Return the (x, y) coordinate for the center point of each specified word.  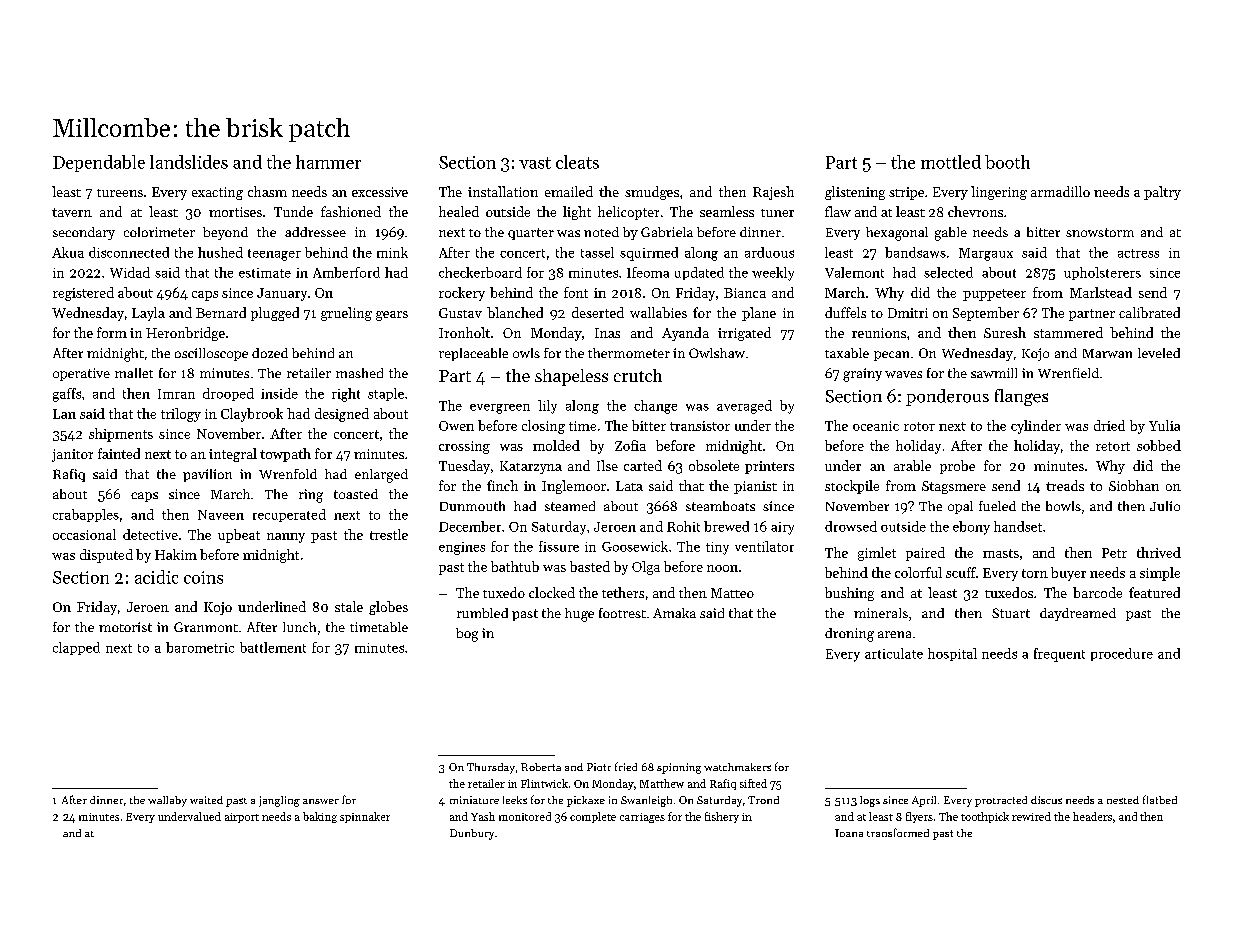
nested (1123, 800)
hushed (220, 252)
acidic (156, 577)
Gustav (460, 313)
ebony (971, 528)
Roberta (541, 767)
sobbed (1159, 445)
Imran (176, 394)
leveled (1159, 353)
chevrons (975, 211)
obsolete (714, 465)
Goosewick (635, 546)
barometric (200, 647)
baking (320, 817)
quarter (531, 234)
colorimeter (159, 232)
